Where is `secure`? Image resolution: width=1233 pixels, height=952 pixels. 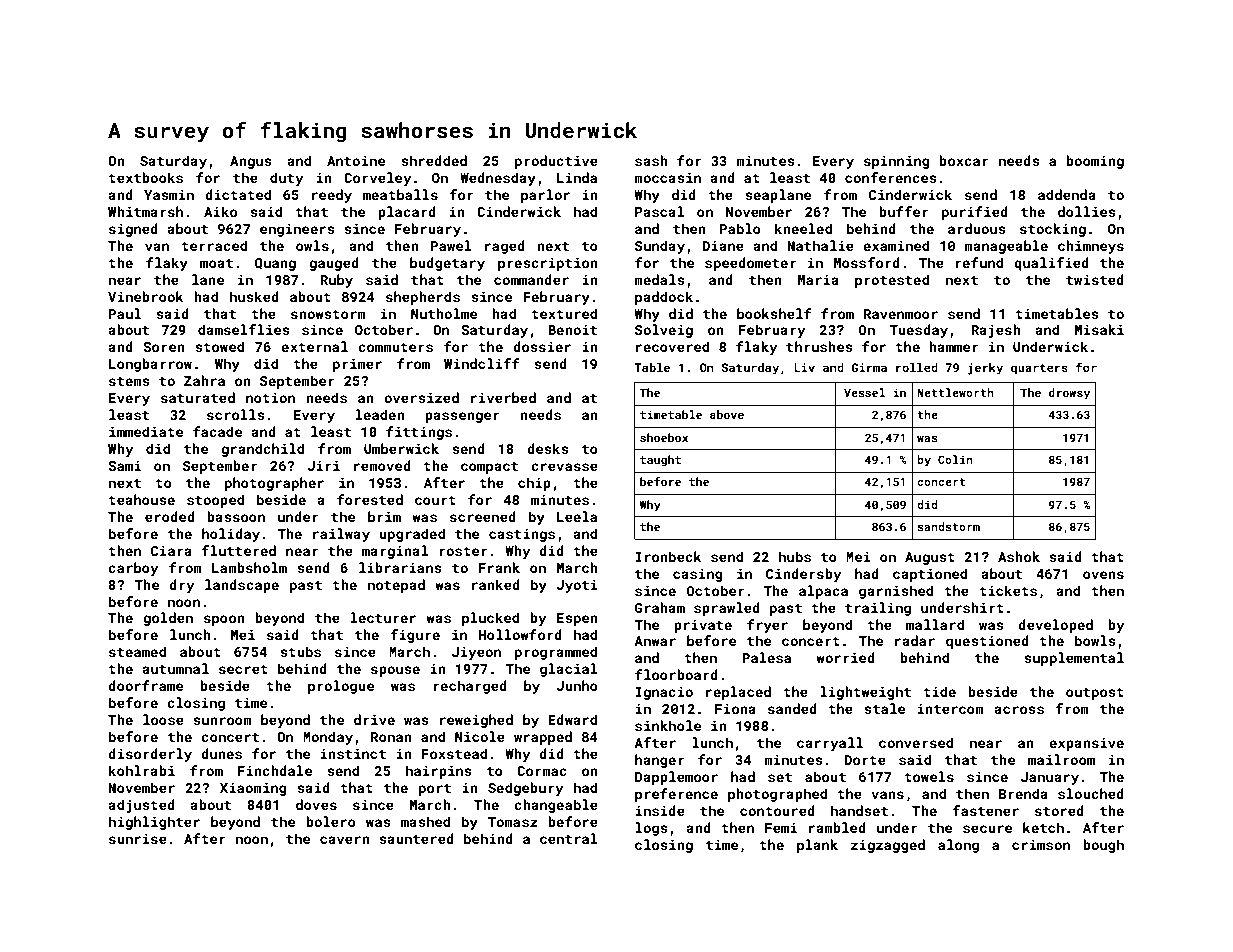
secure is located at coordinates (987, 829).
